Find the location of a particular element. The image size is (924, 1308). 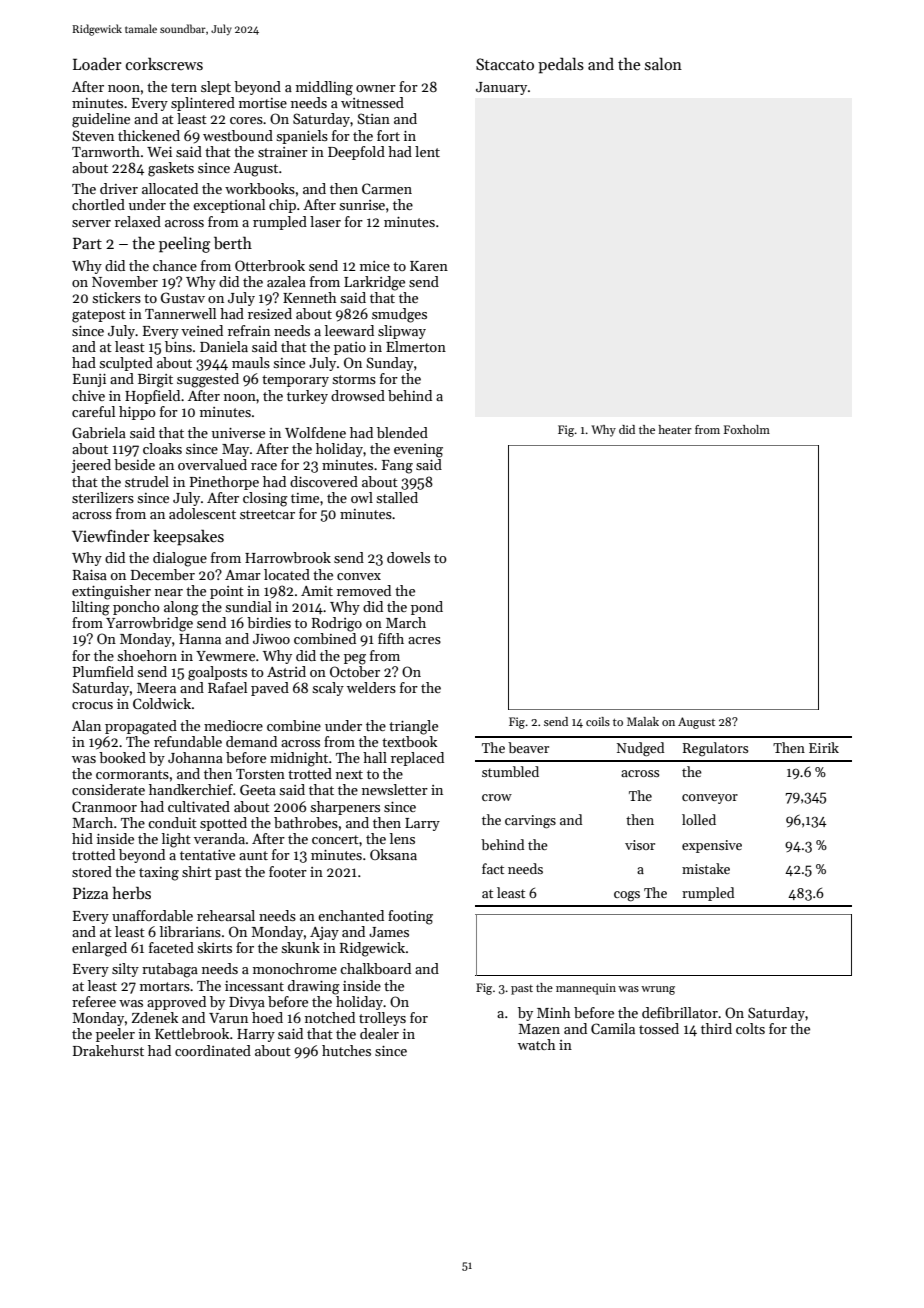

light is located at coordinates (176, 840).
